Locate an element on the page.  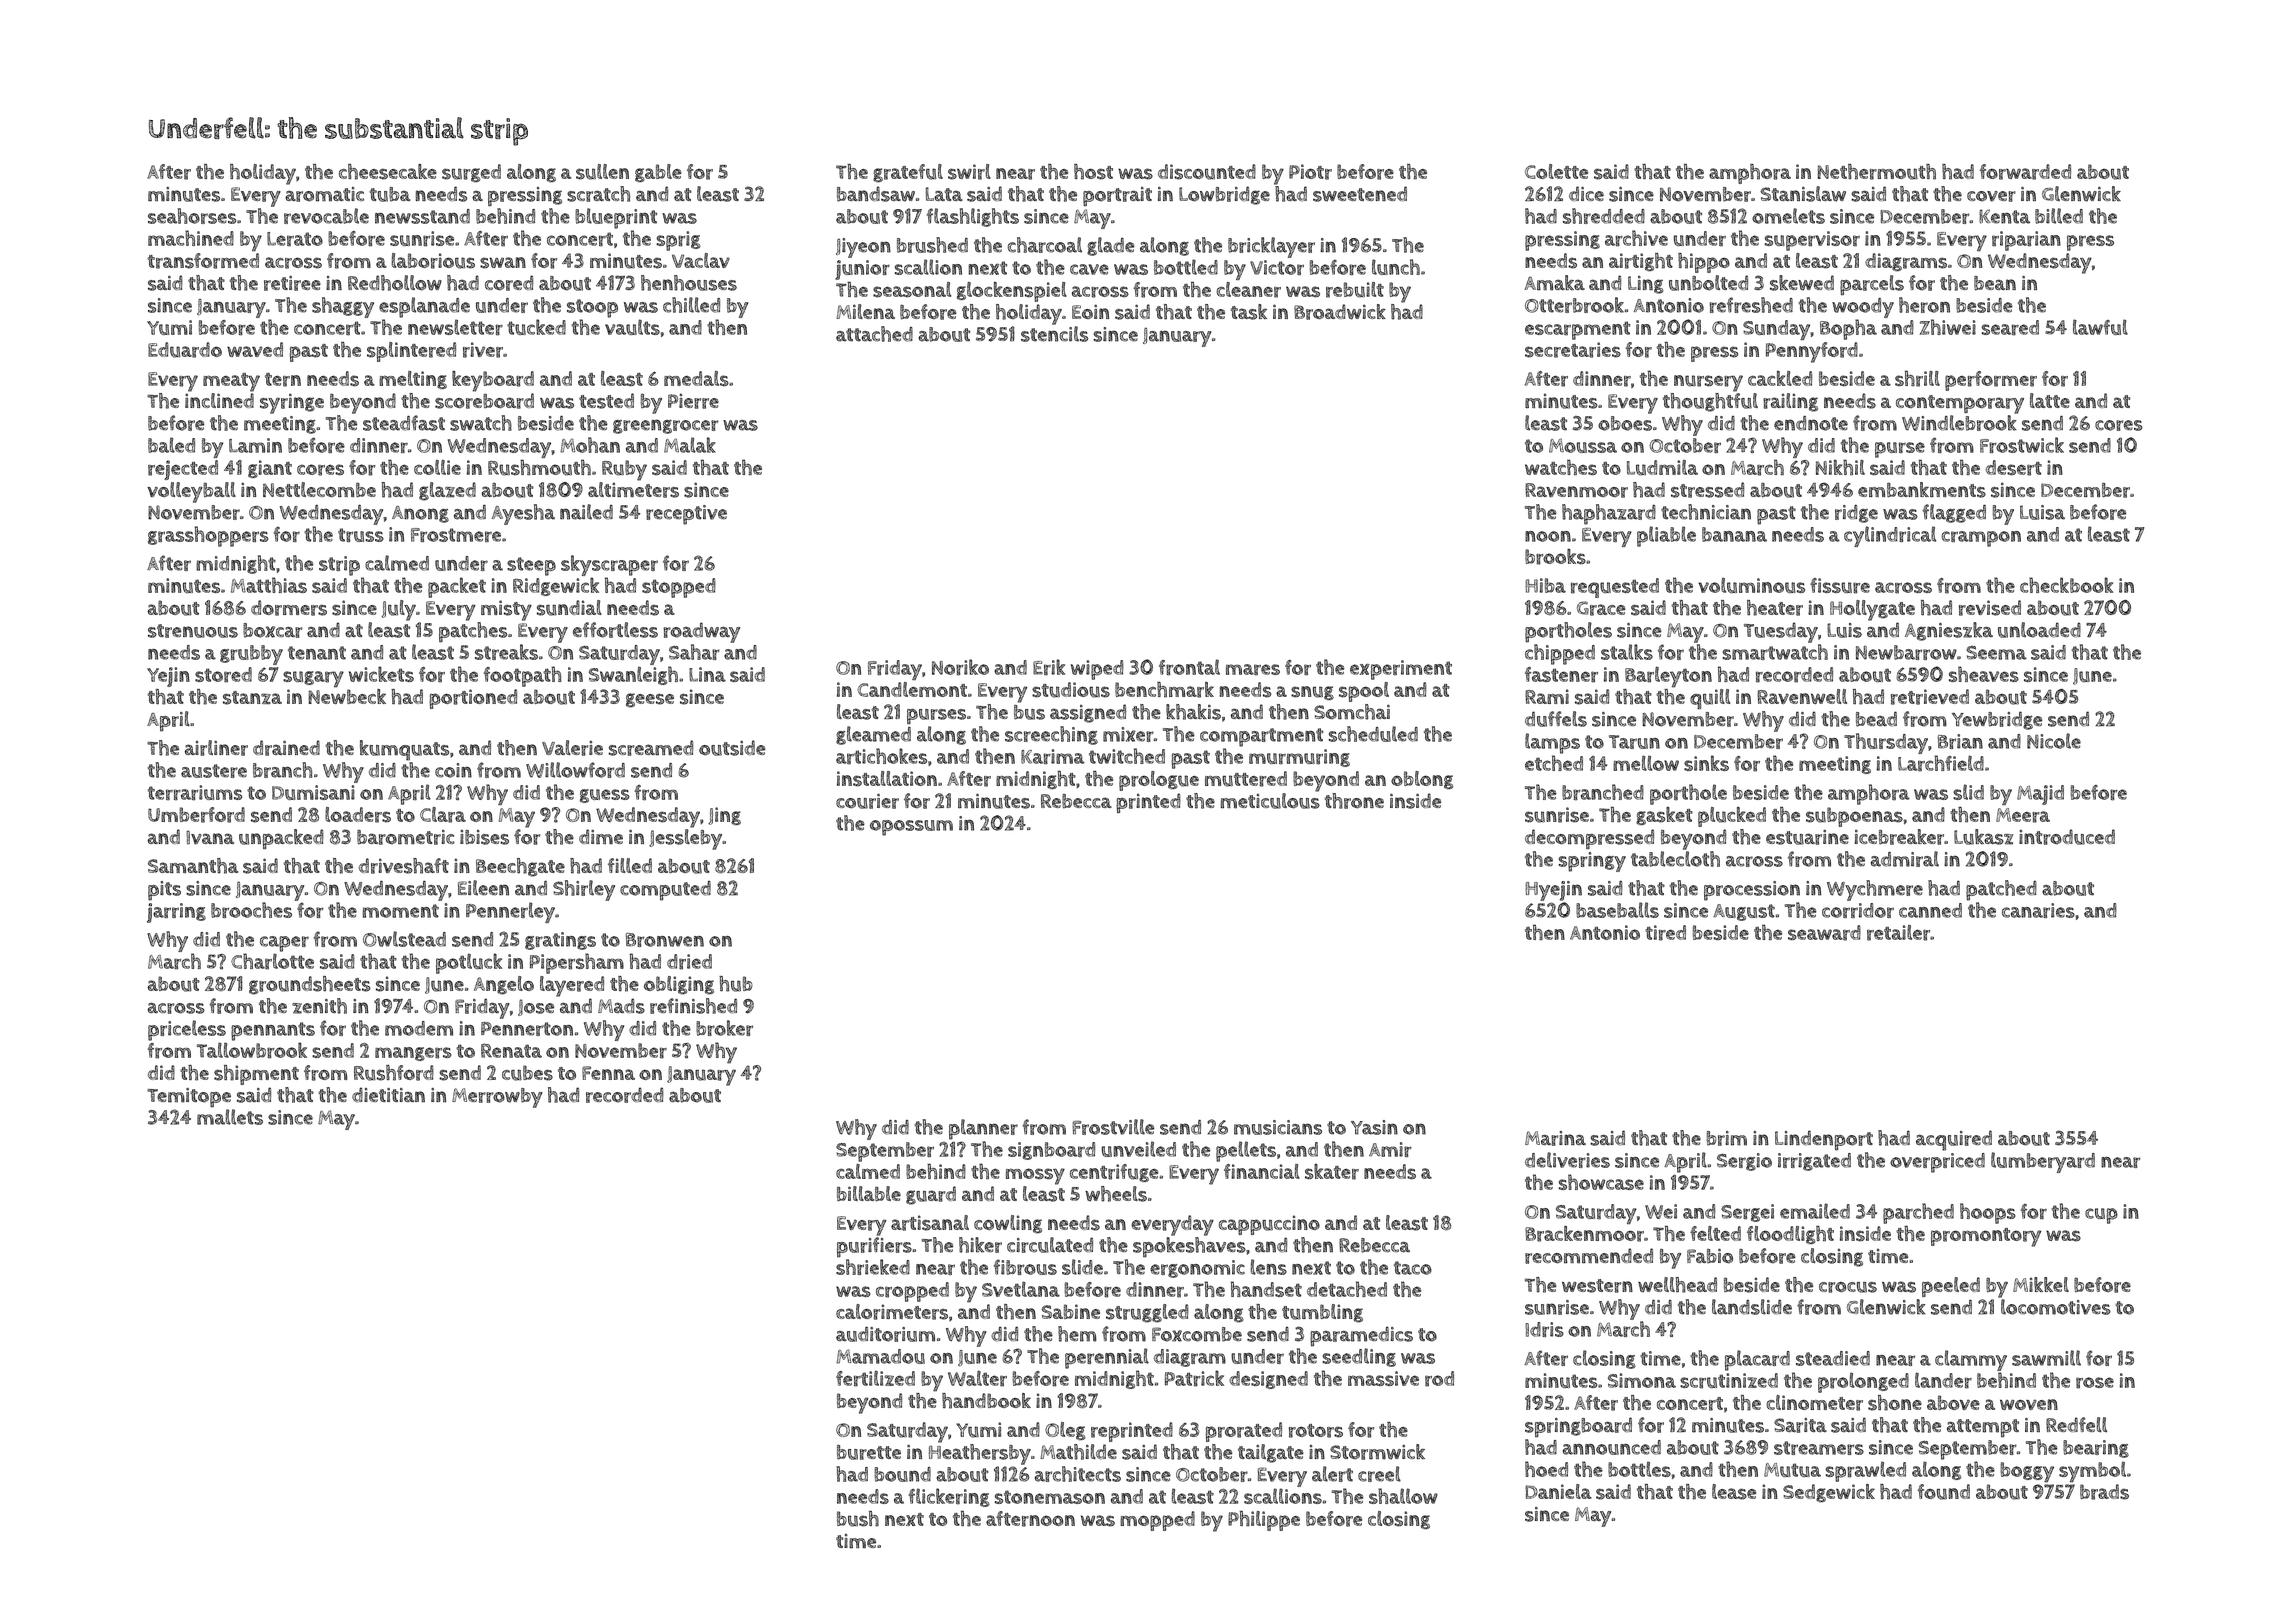
architects is located at coordinates (1078, 1474).
